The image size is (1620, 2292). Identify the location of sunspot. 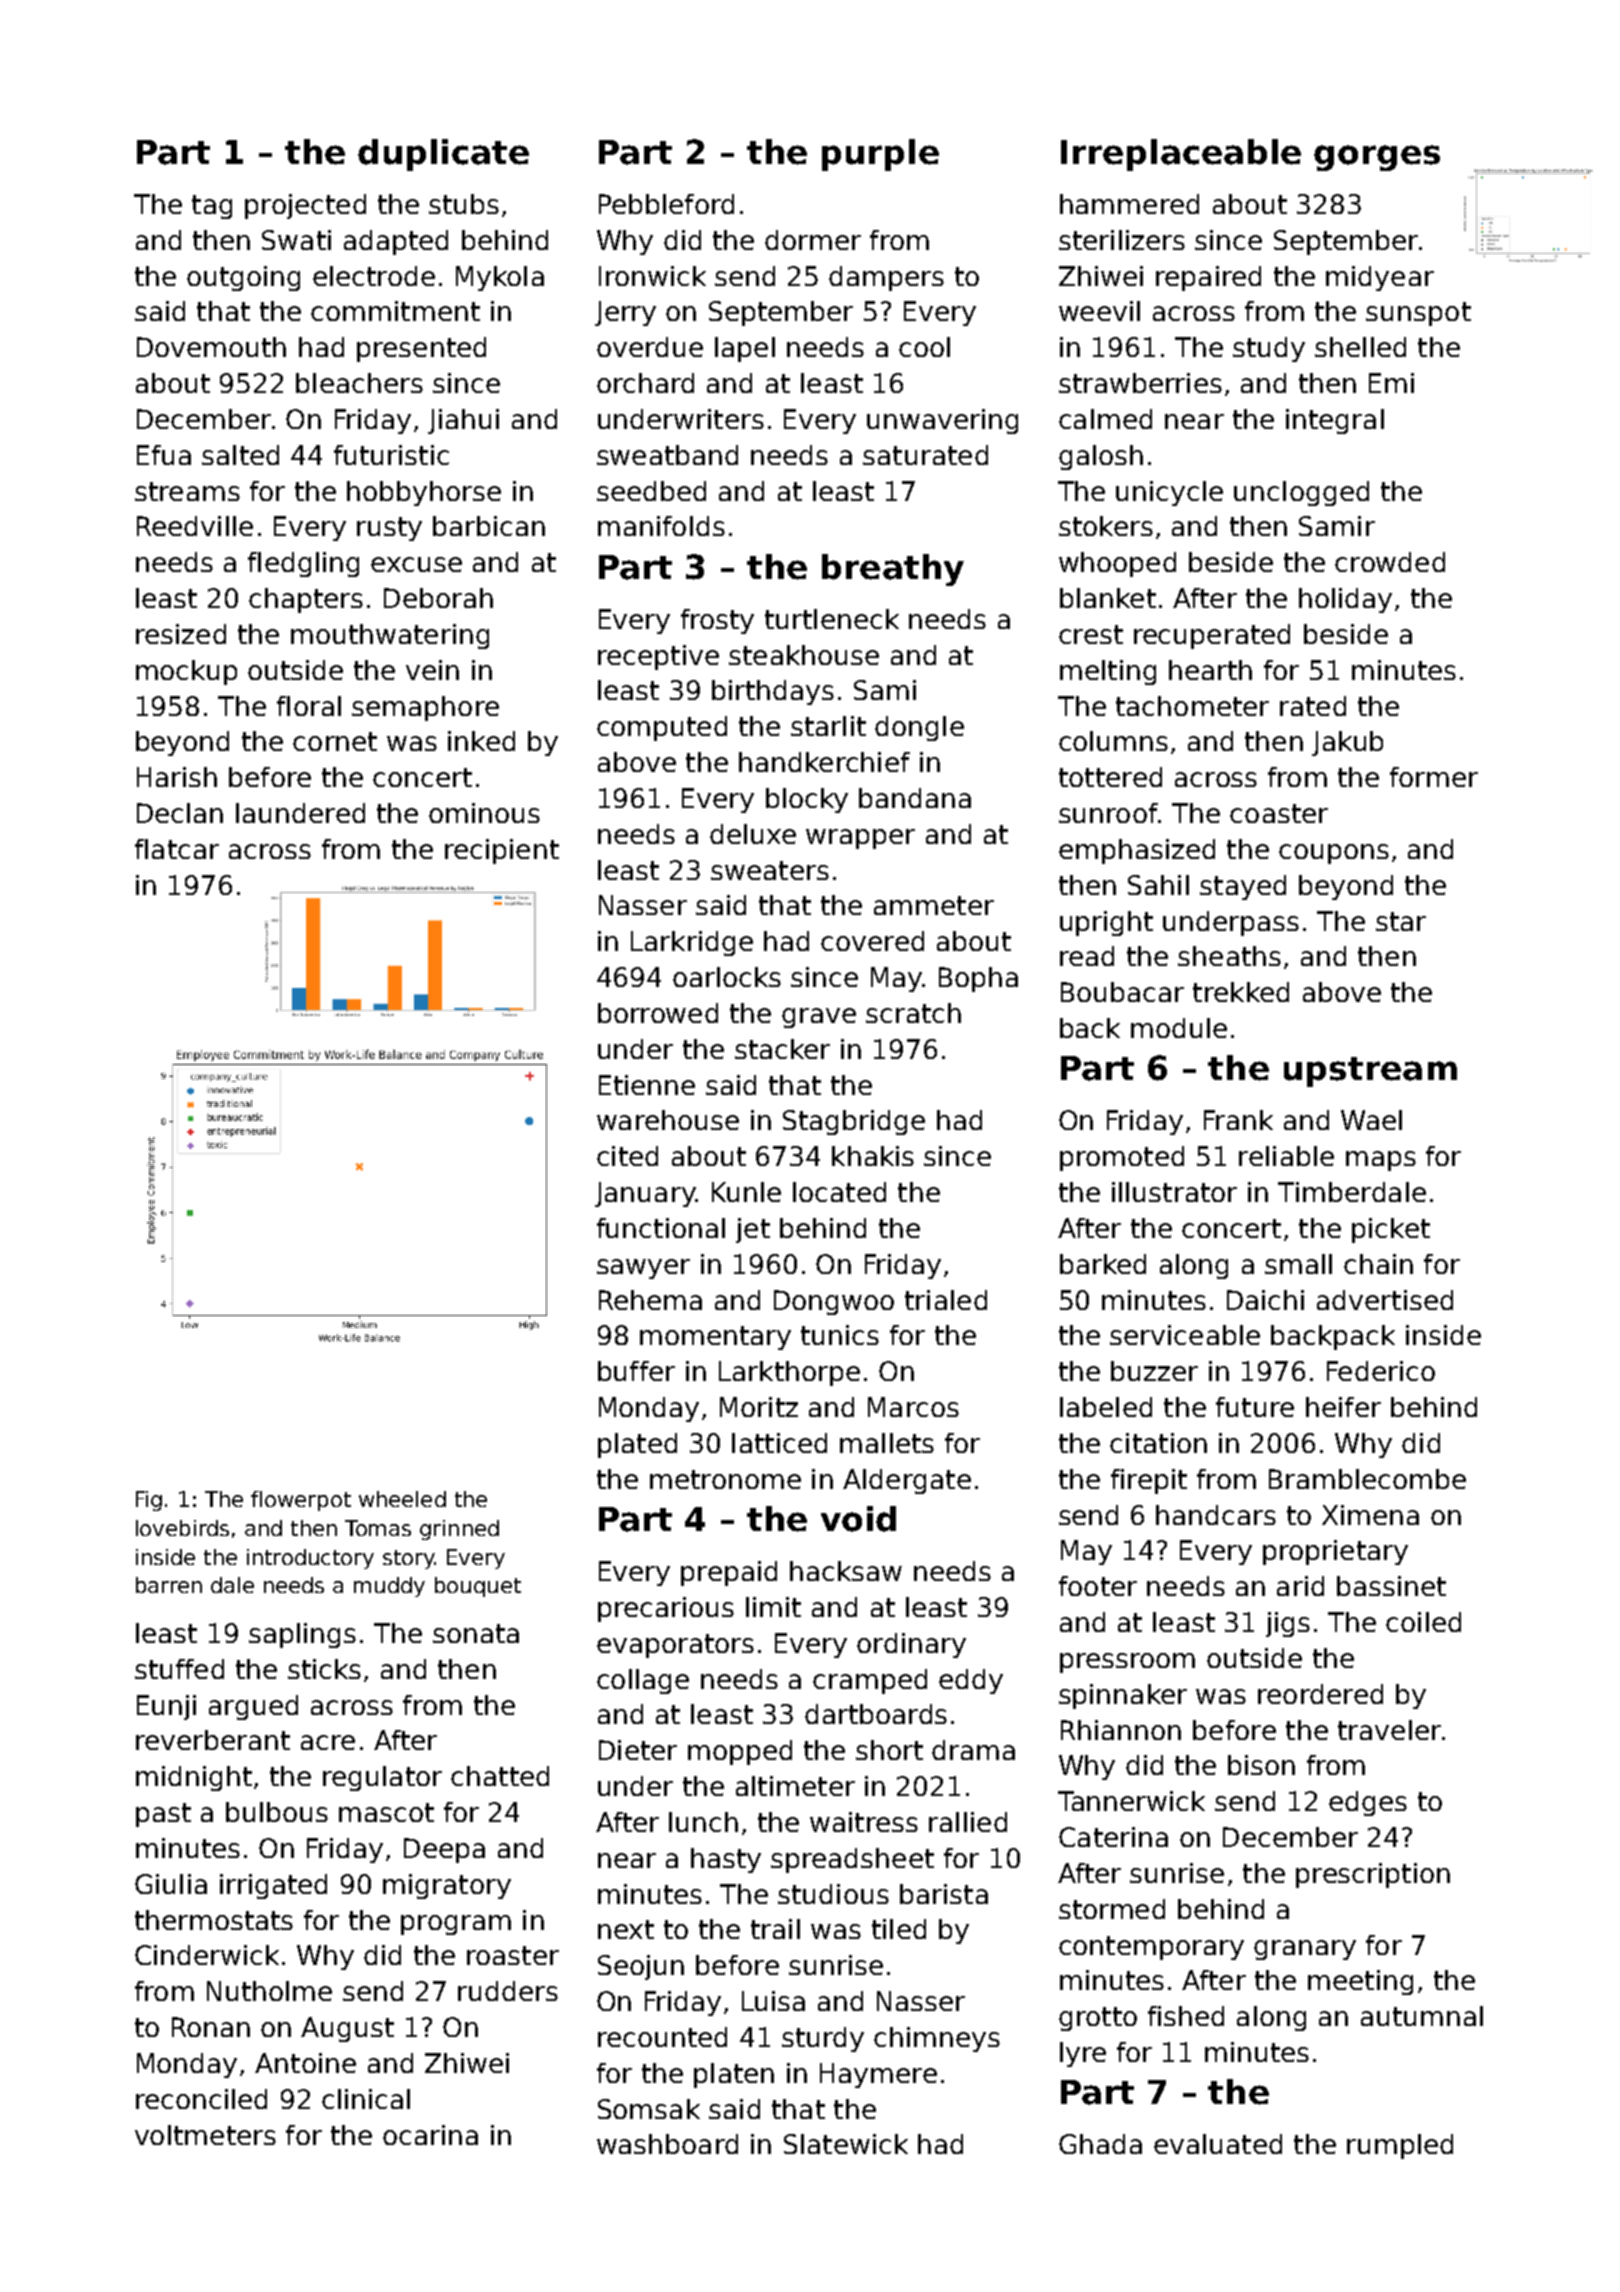
(1418, 314).
